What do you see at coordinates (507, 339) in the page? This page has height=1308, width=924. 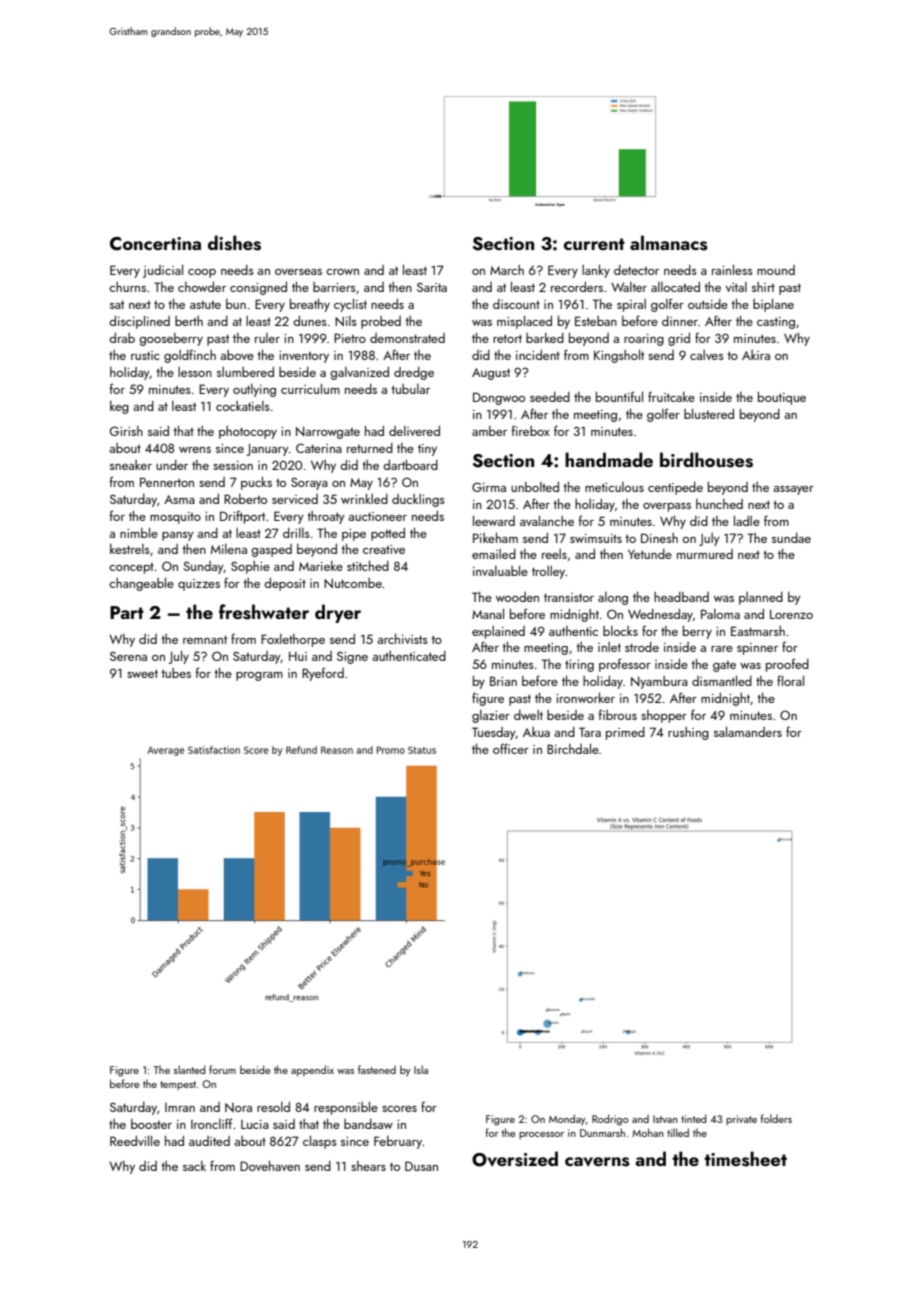 I see `retort` at bounding box center [507, 339].
